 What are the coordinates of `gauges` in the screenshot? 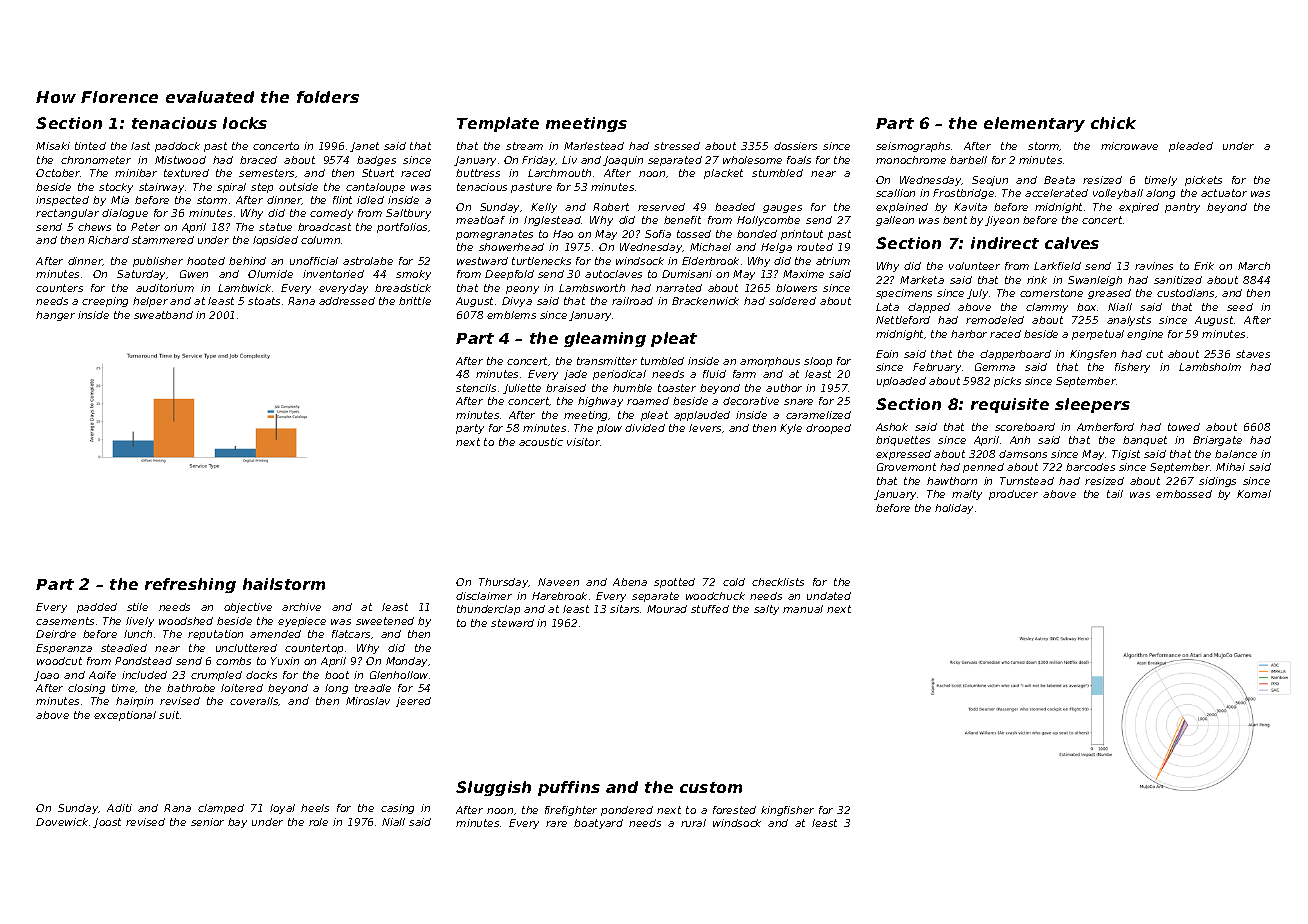 It's located at (782, 209).
